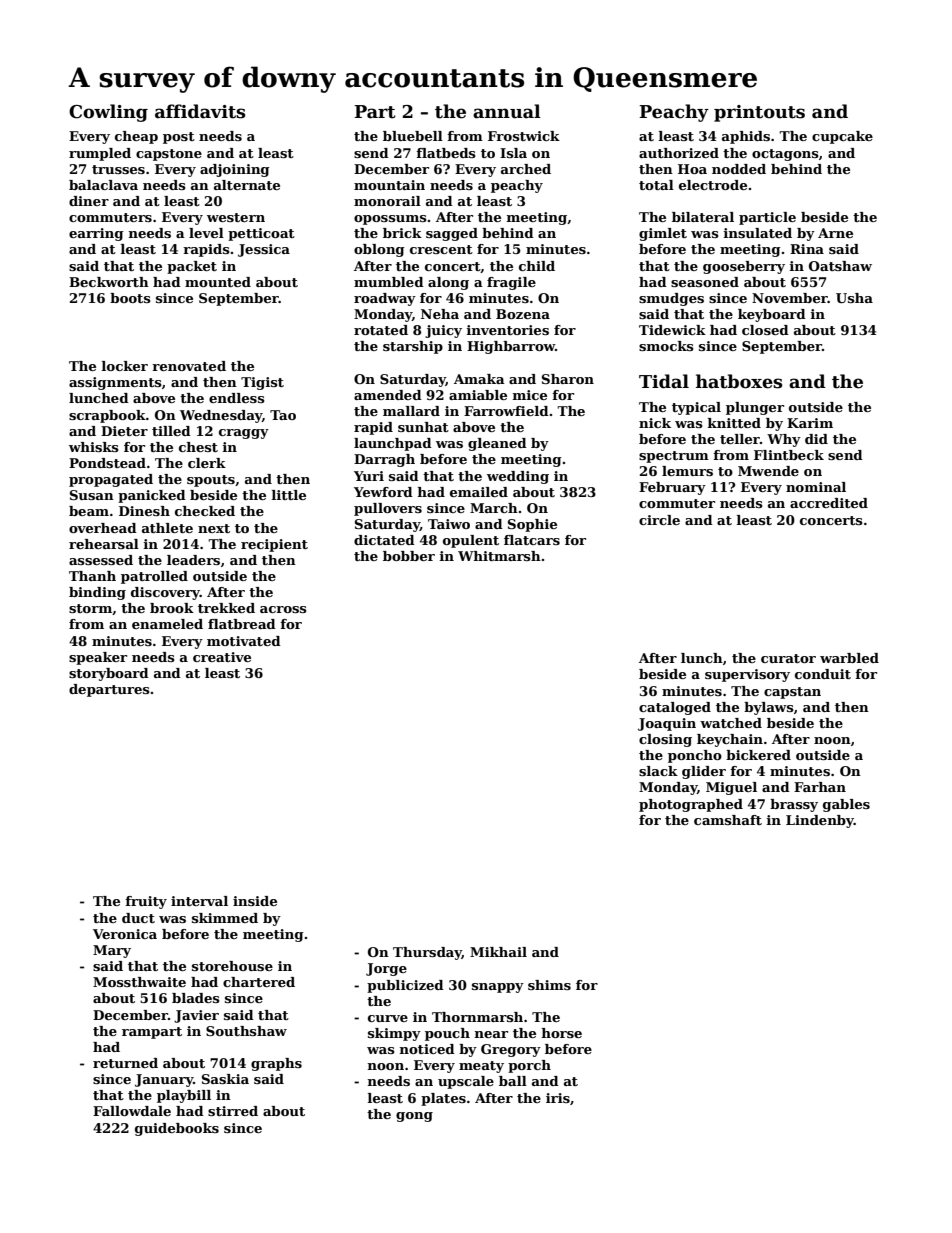 Image resolution: width=952 pixels, height=1233 pixels. Describe the element at coordinates (381, 330) in the screenshot. I see `rotated` at that location.
